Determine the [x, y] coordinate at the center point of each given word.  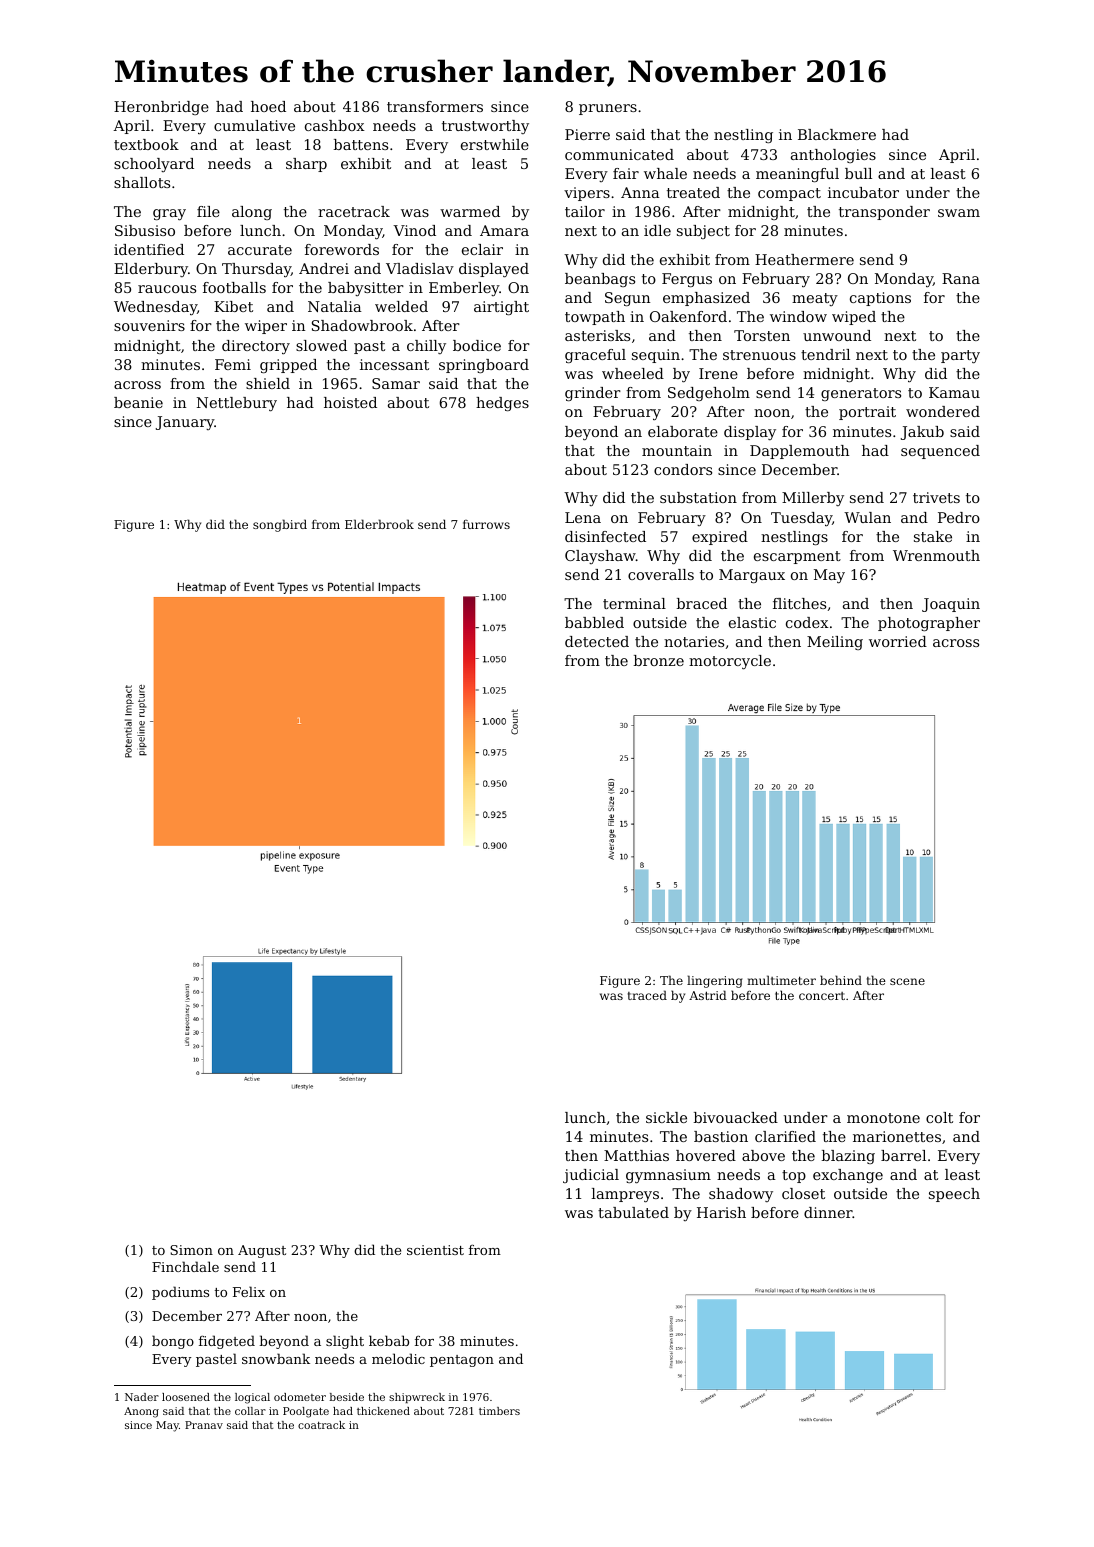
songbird [280, 525]
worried [898, 641]
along [252, 213]
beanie [138, 402]
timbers [499, 1411]
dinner [828, 1212]
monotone [883, 1118]
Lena [583, 517]
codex [807, 622]
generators [861, 394]
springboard [484, 366]
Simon [191, 1250]
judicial [591, 1176]
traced [647, 995]
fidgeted [227, 1342]
